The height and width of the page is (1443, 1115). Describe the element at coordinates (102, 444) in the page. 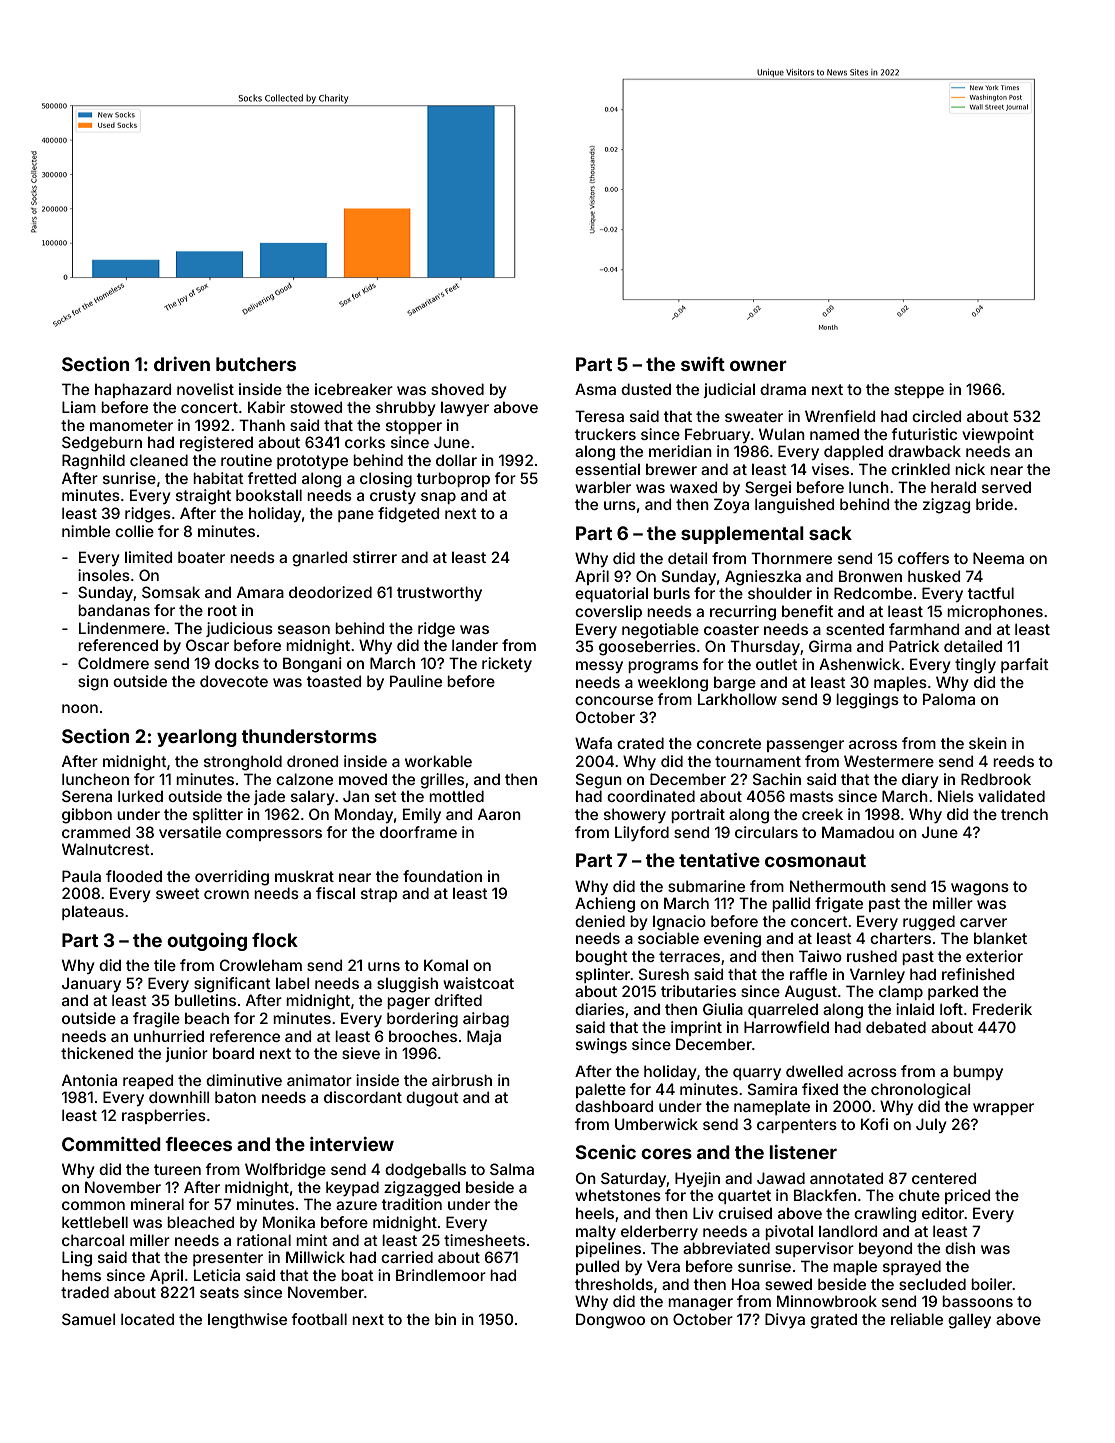

I see `Sedgeburn` at that location.
